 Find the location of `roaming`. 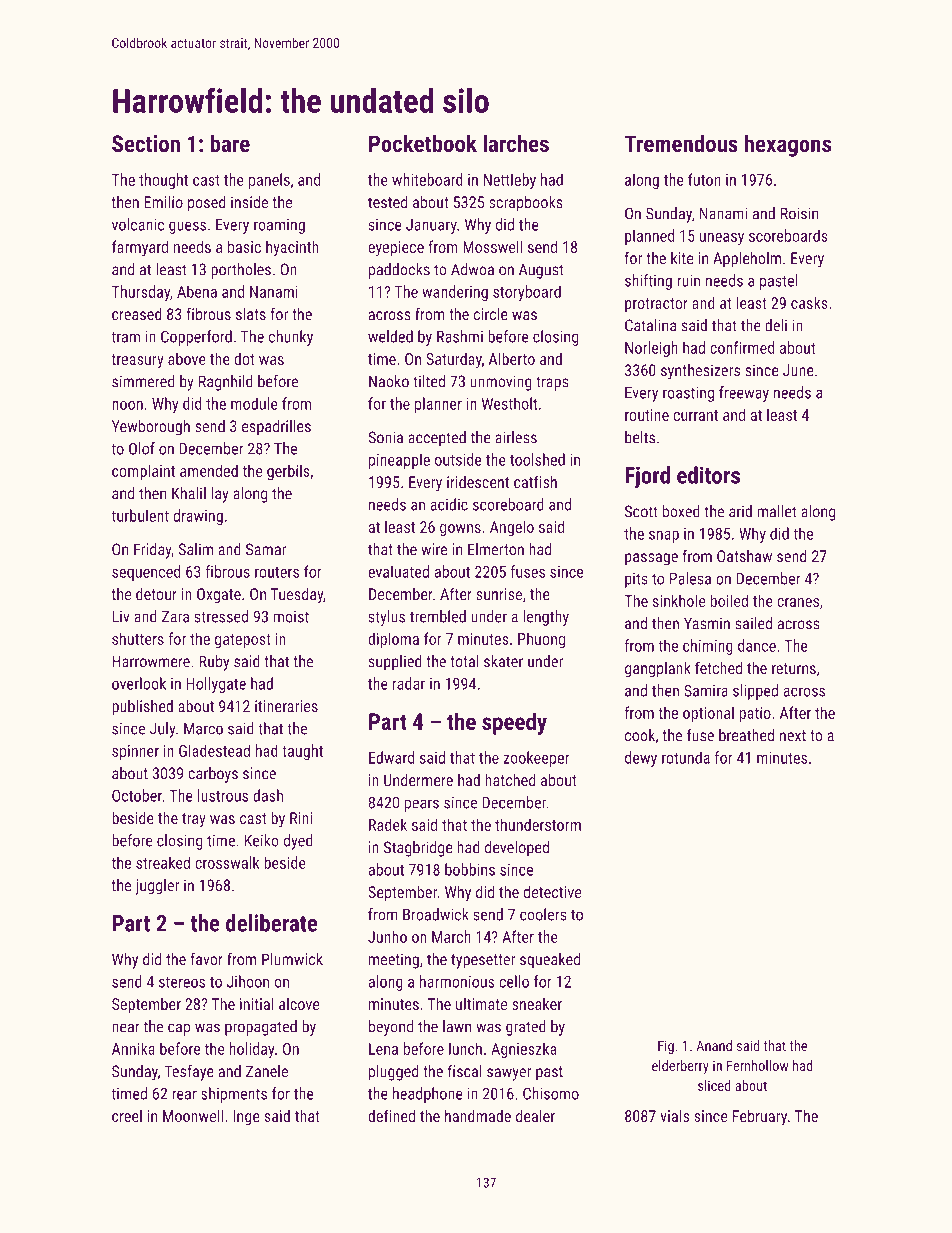

roaming is located at coordinates (279, 226).
